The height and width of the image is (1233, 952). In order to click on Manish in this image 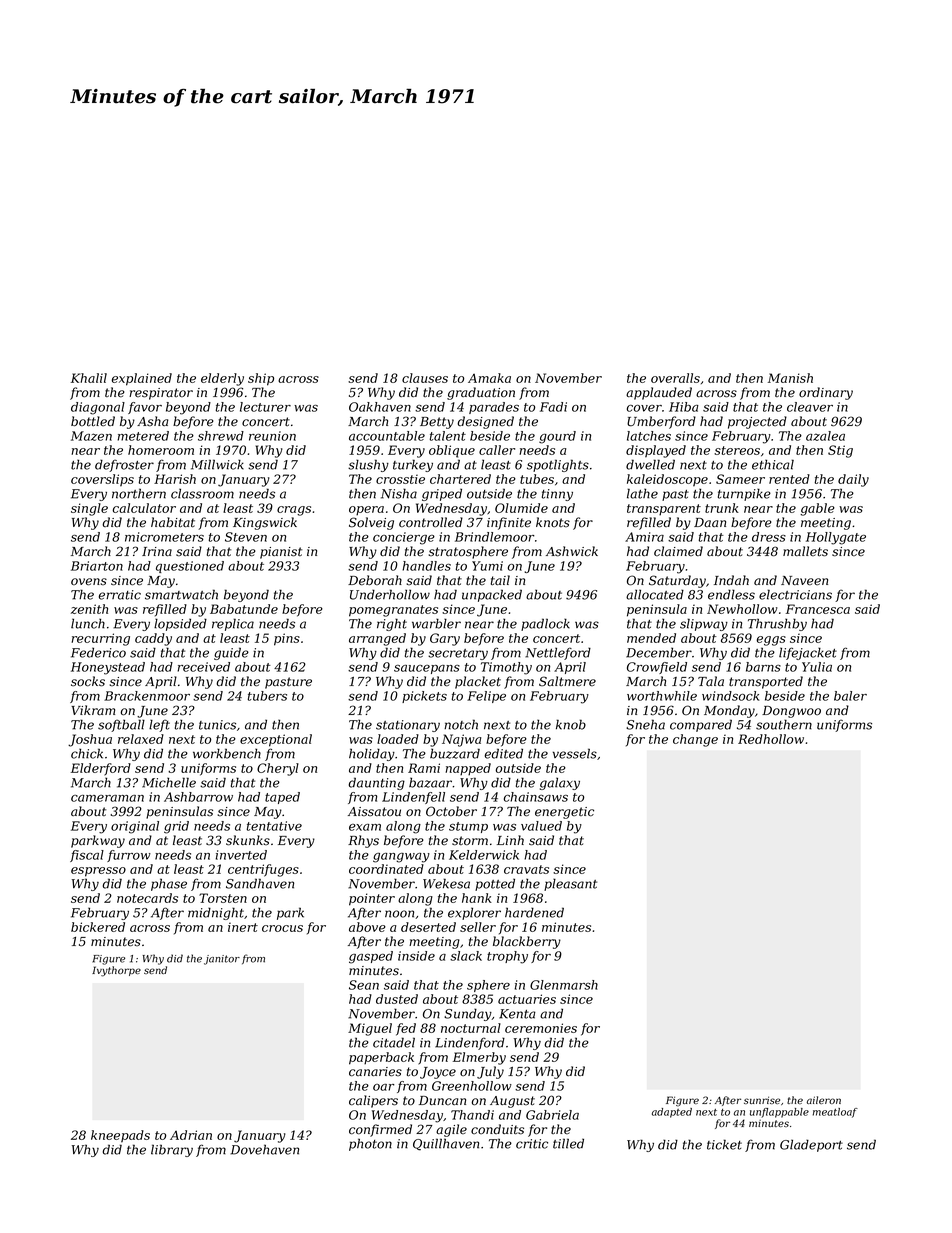, I will do `click(790, 378)`.
